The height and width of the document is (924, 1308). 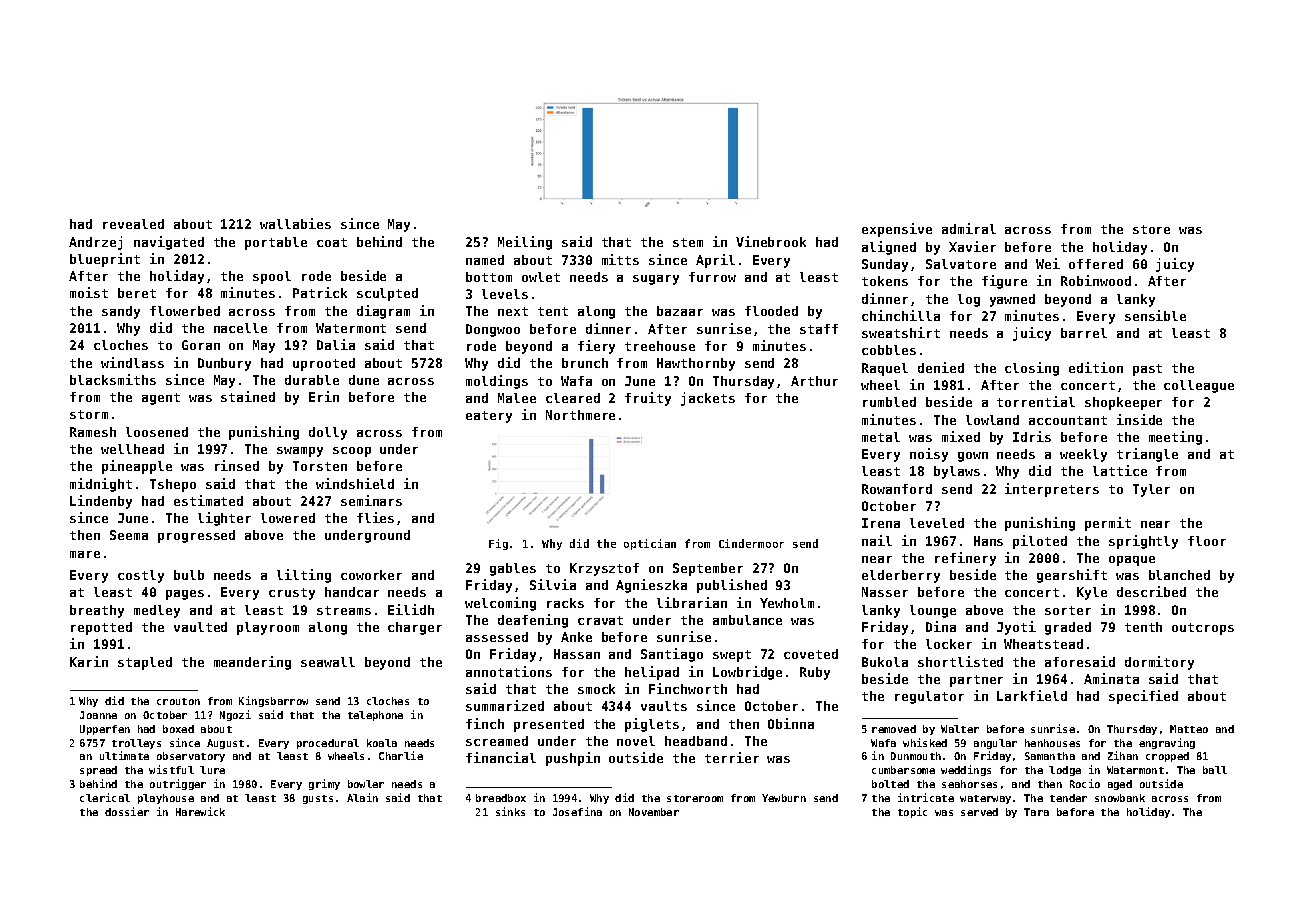 I want to click on Wheatstead, so click(x=1043, y=644).
